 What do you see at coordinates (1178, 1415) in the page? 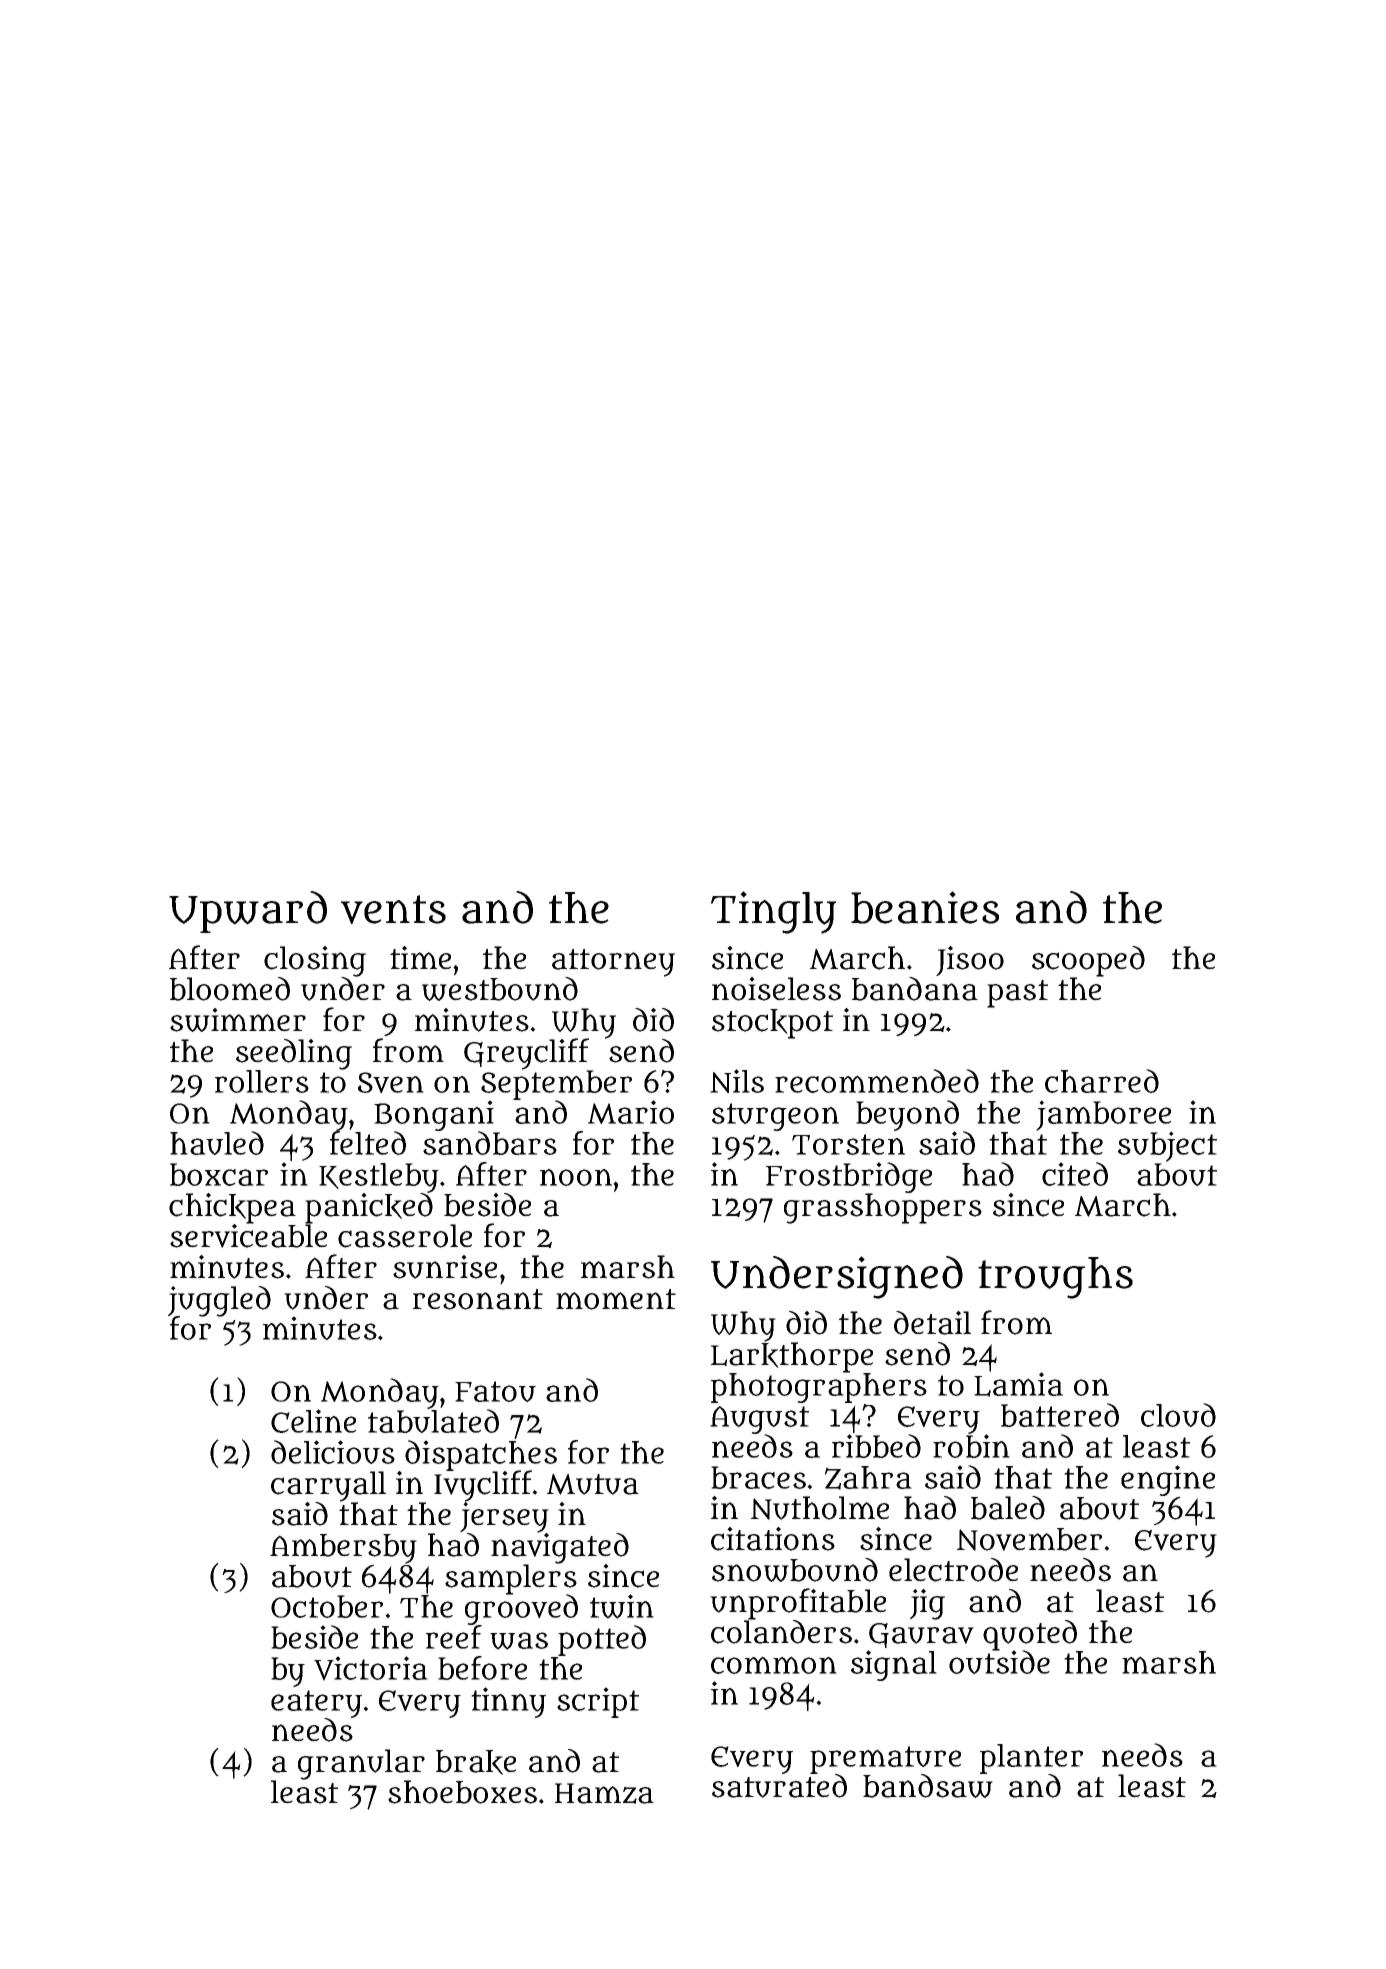
I see `cloud` at bounding box center [1178, 1415].
